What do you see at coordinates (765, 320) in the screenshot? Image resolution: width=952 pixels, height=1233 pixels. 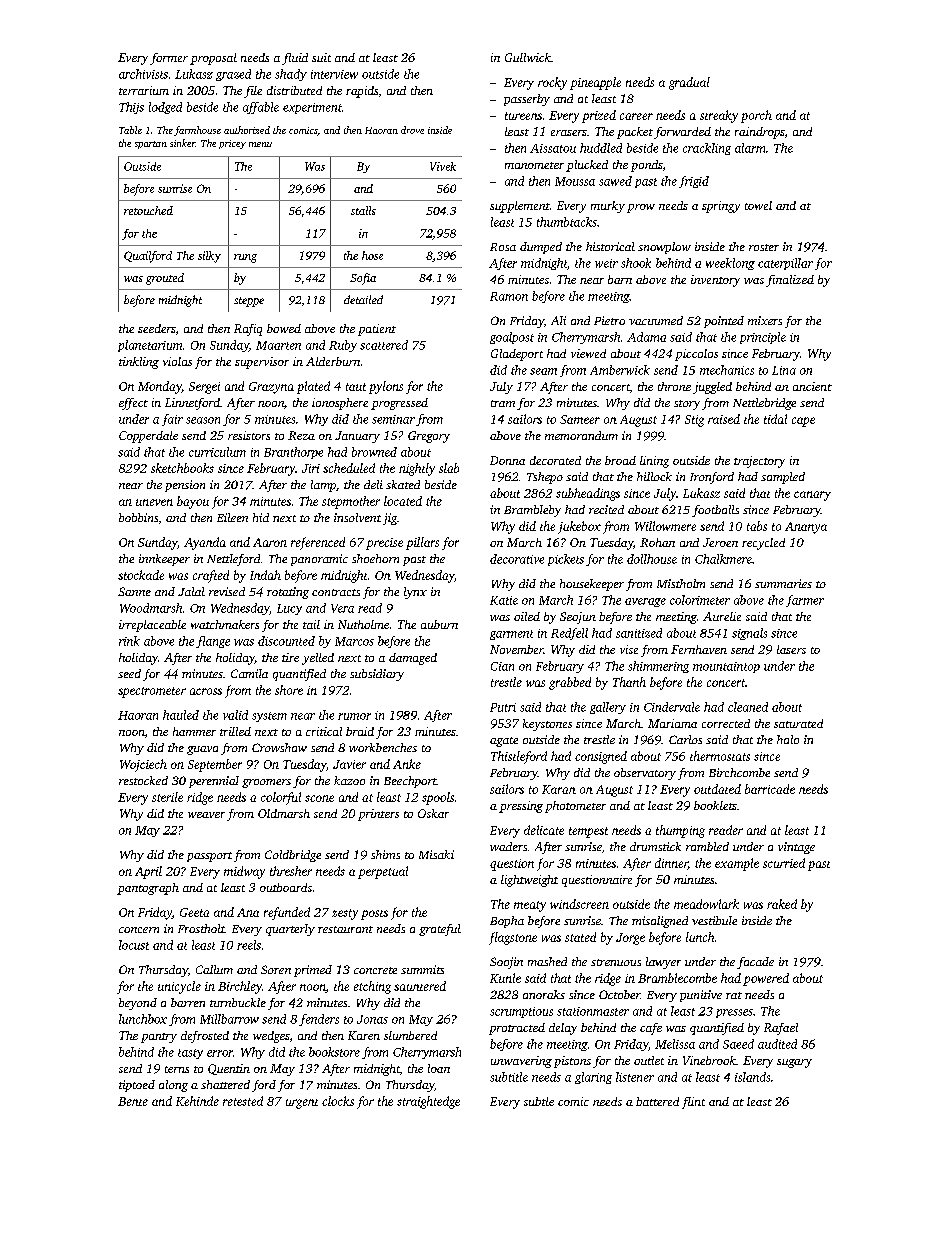 I see `mixers` at bounding box center [765, 320].
